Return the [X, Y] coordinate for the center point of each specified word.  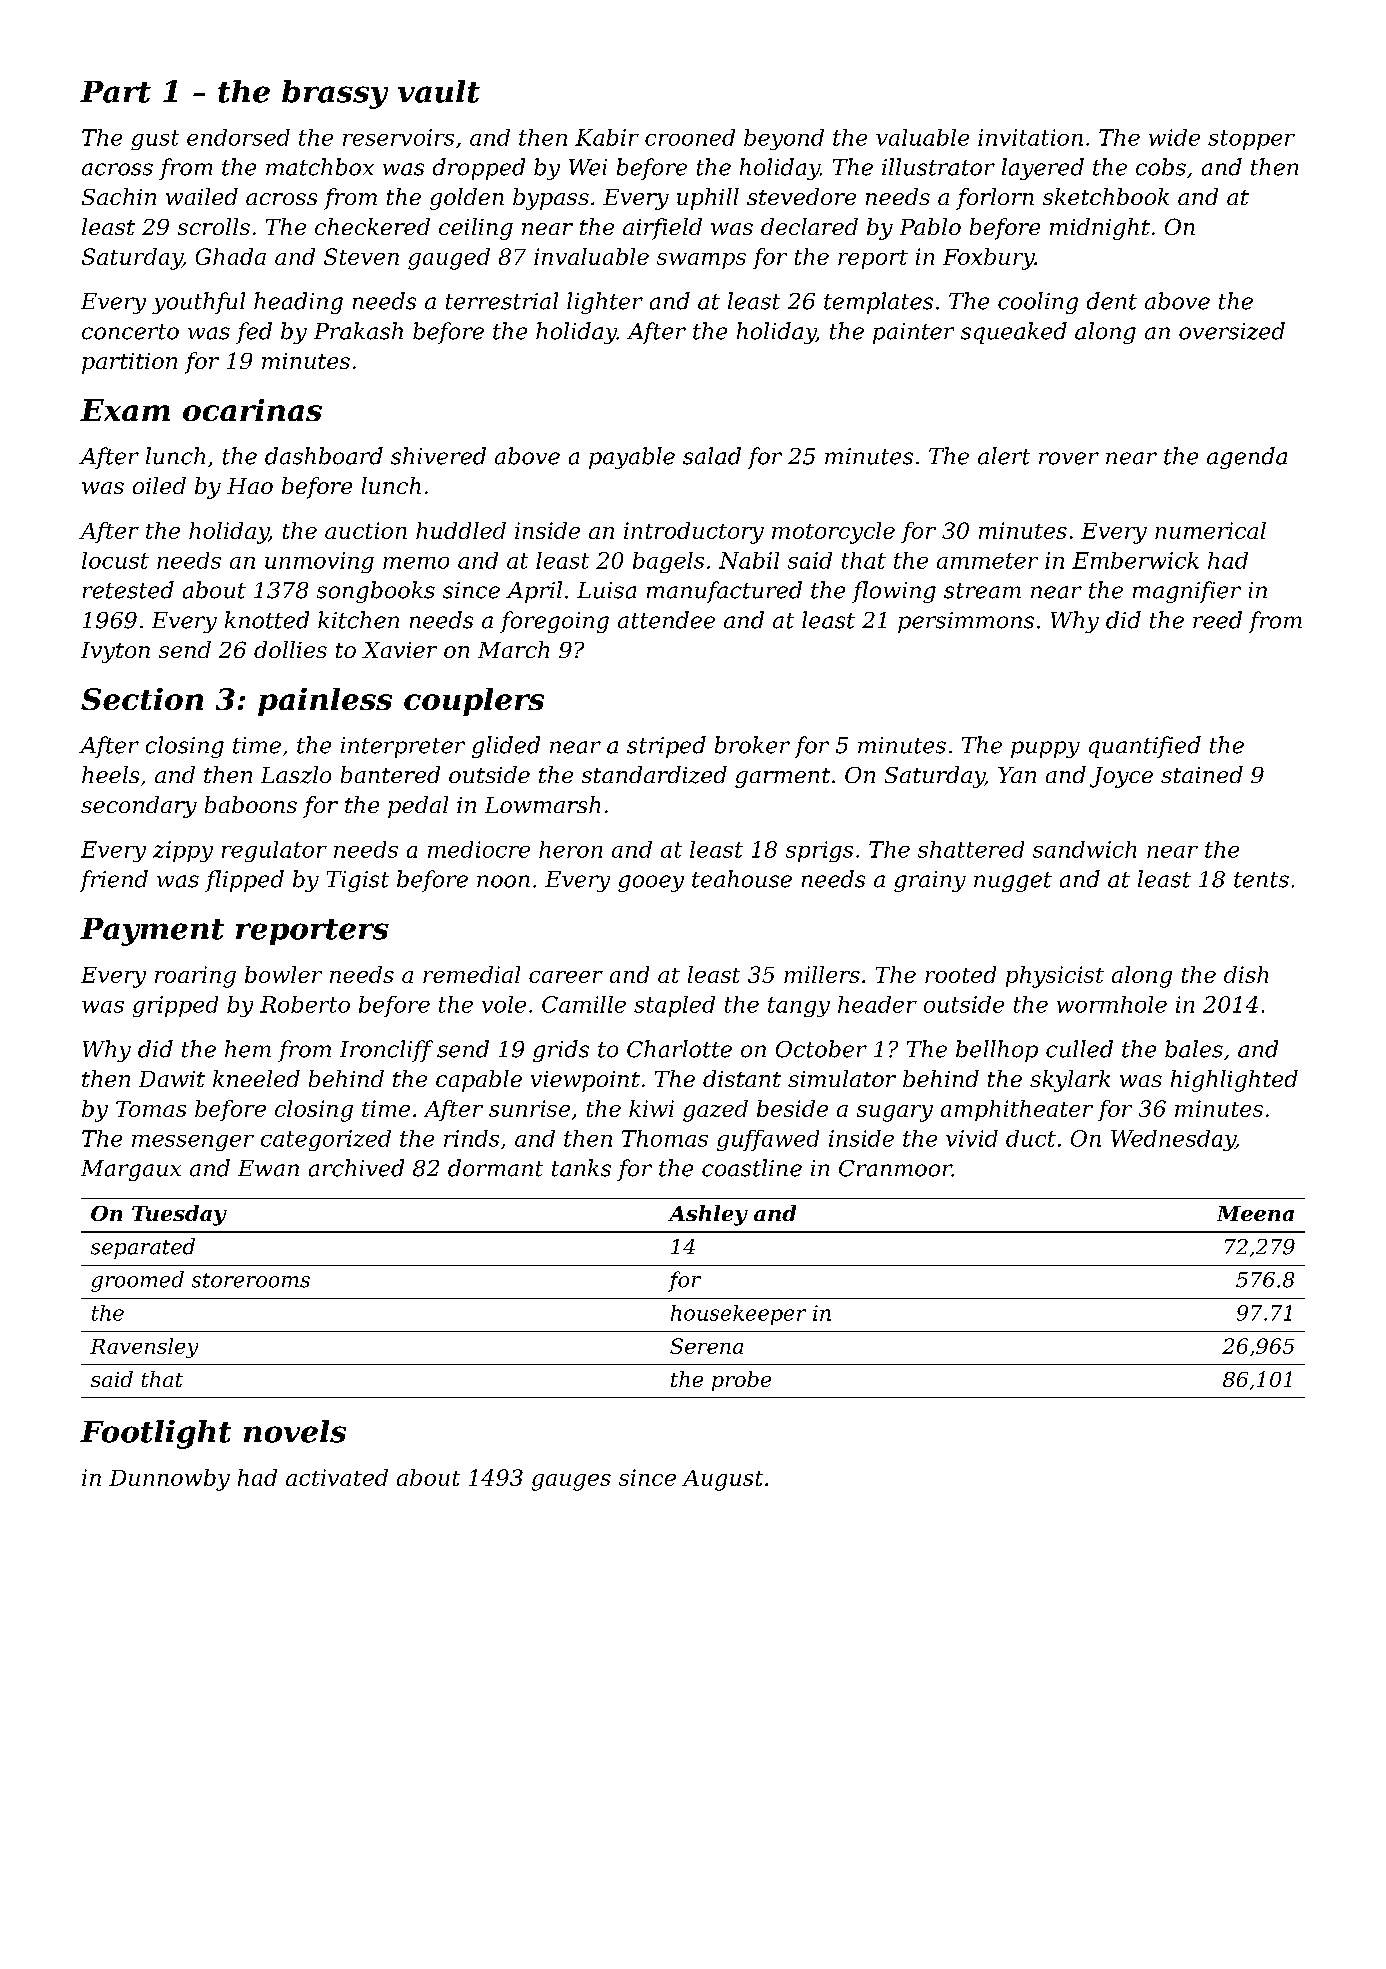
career [566, 977]
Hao [250, 486]
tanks [581, 1168]
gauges [571, 1482]
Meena [1255, 1213]
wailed [202, 196]
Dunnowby [169, 1480]
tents [1261, 880]
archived [356, 1168]
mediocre [479, 849]
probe [741, 1381]
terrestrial [502, 301]
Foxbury [989, 259]
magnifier [1187, 592]
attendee [666, 620]
